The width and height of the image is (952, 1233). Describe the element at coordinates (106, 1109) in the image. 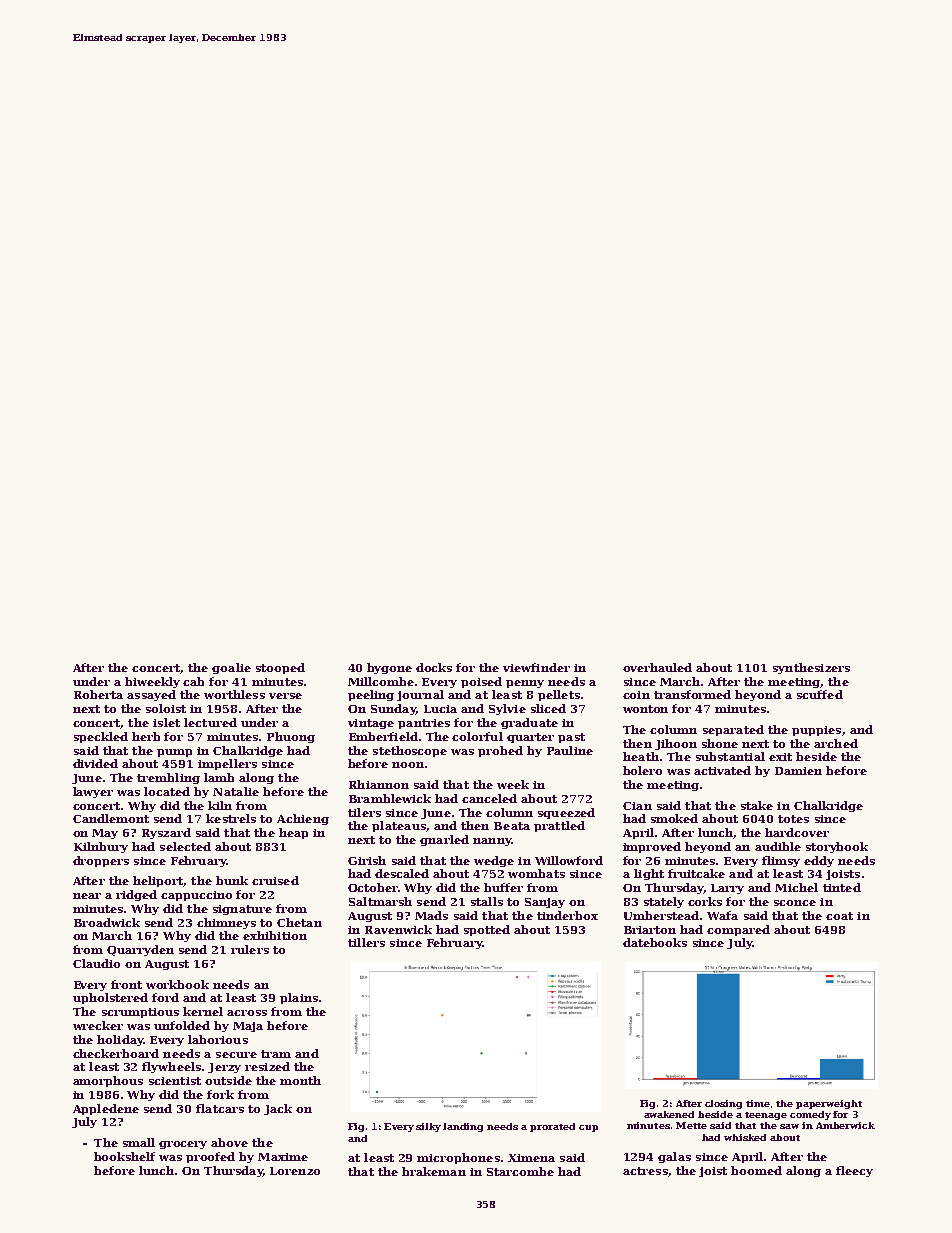

I see `Appledene` at that location.
